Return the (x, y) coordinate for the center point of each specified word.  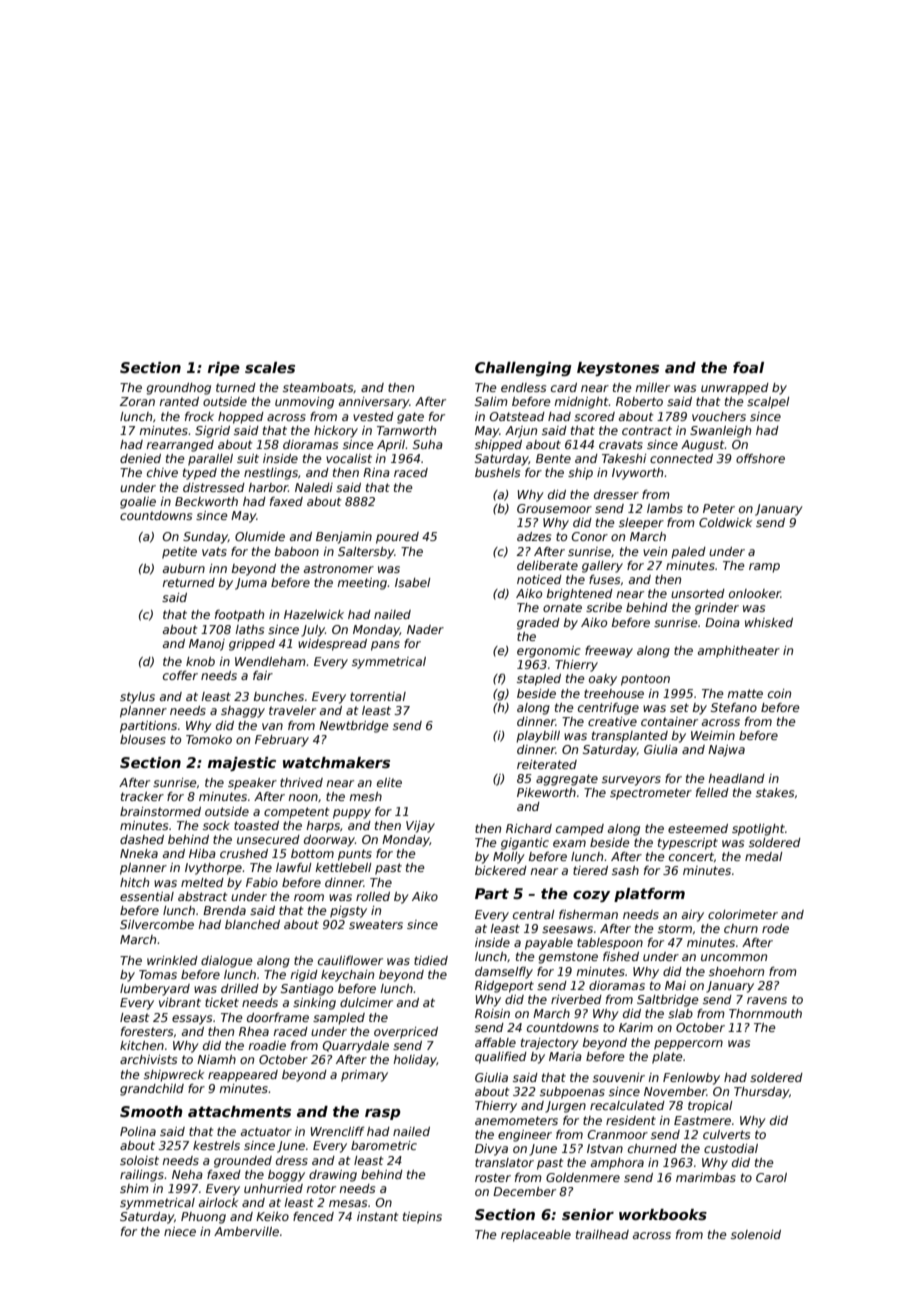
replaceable (536, 1236)
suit (248, 458)
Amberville (246, 1231)
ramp (764, 568)
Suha (428, 444)
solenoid (756, 1234)
